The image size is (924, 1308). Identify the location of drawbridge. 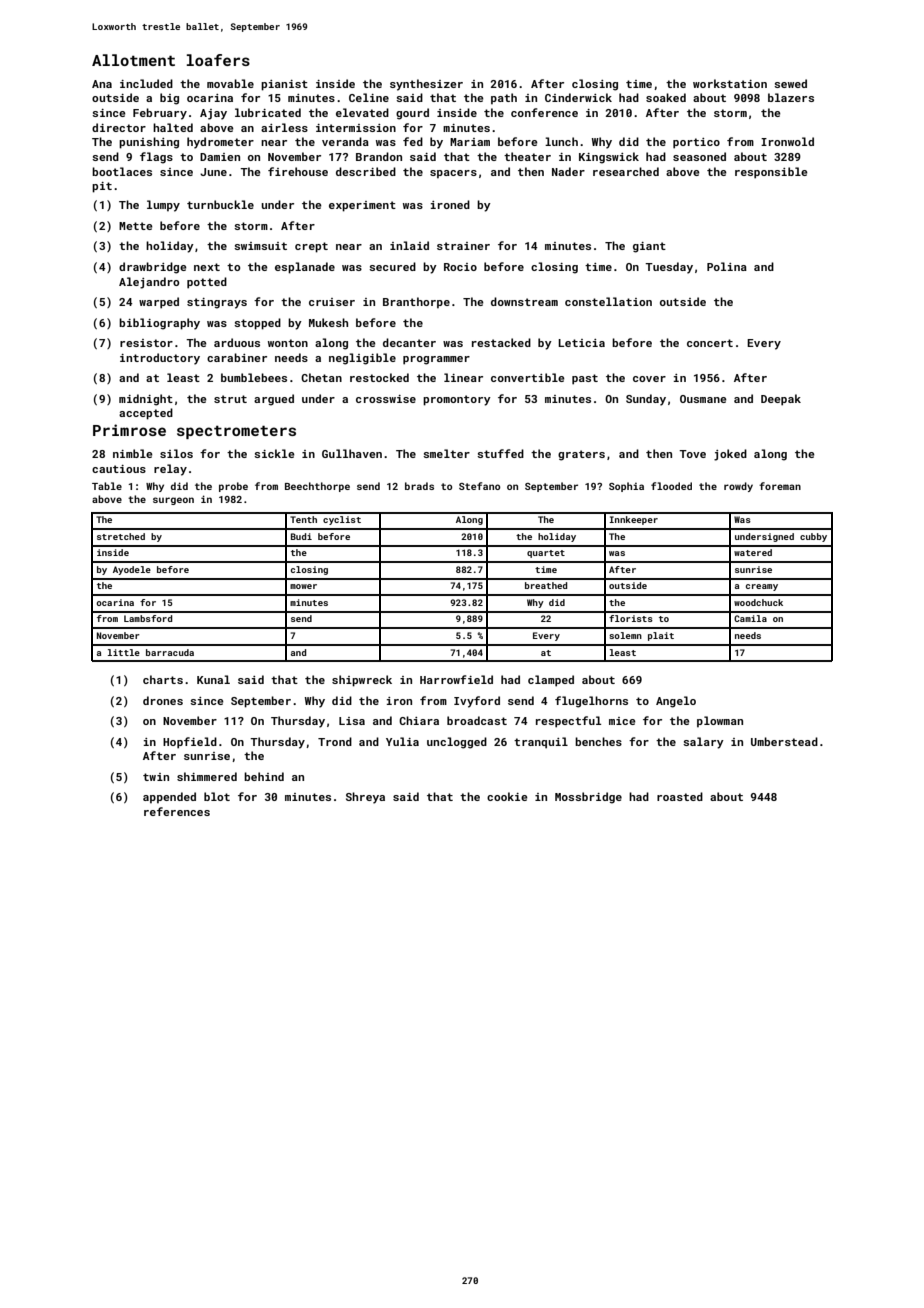
(153, 268).
